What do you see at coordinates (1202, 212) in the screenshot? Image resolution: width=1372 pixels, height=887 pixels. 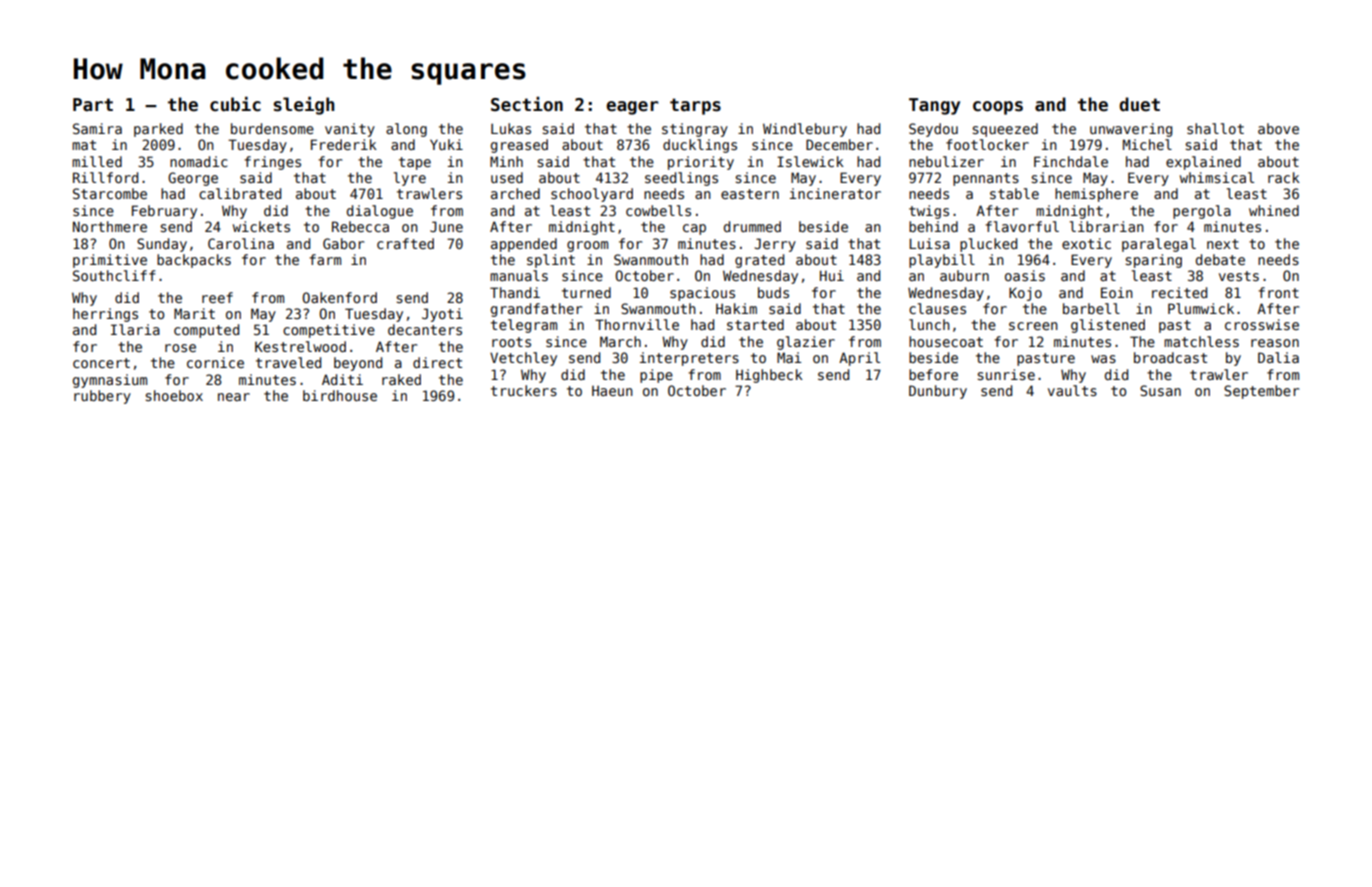 I see `pergola` at bounding box center [1202, 212].
